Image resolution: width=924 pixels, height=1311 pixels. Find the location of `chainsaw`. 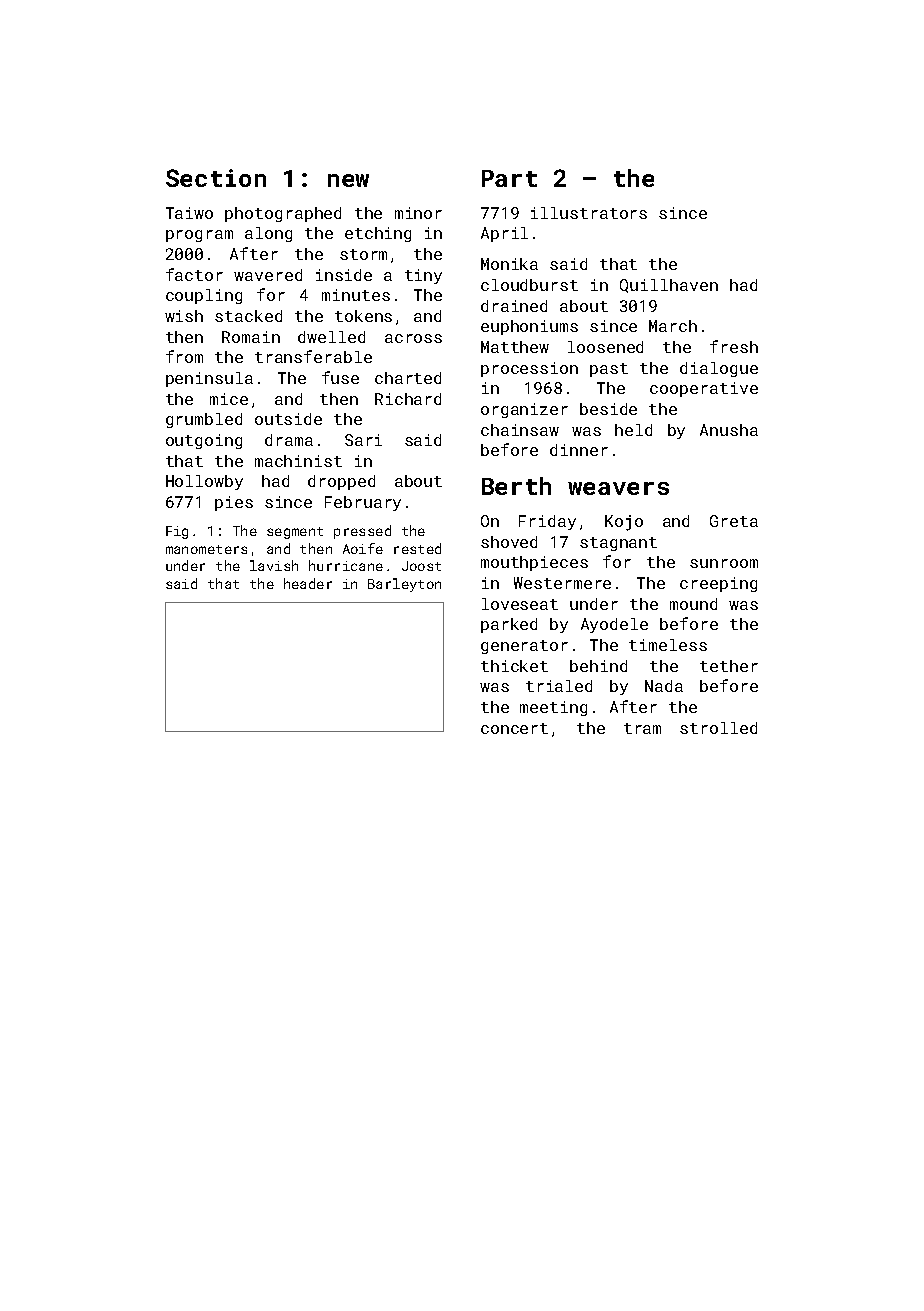

chainsaw is located at coordinates (520, 430).
